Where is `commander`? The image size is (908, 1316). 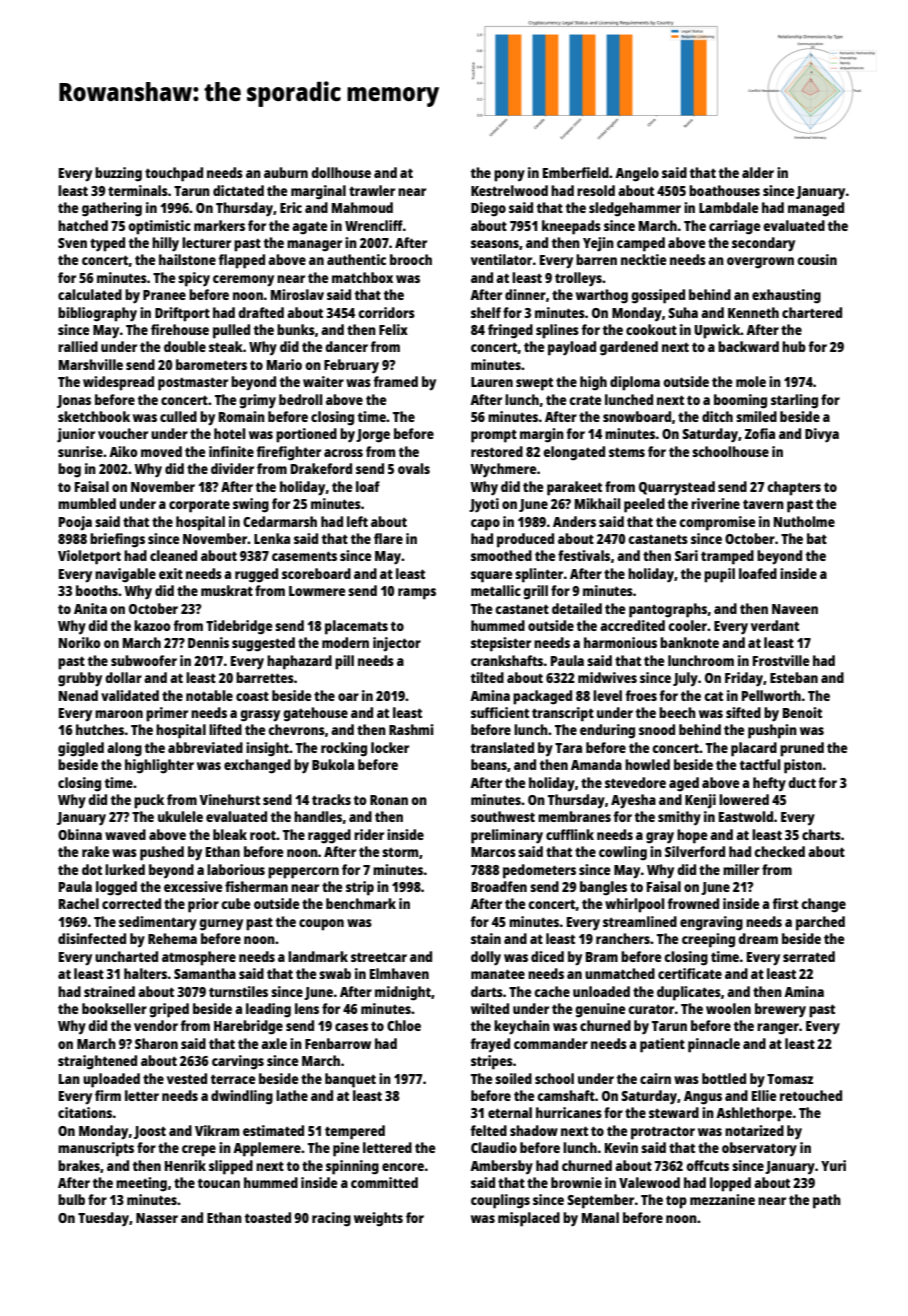 commander is located at coordinates (551, 1043).
